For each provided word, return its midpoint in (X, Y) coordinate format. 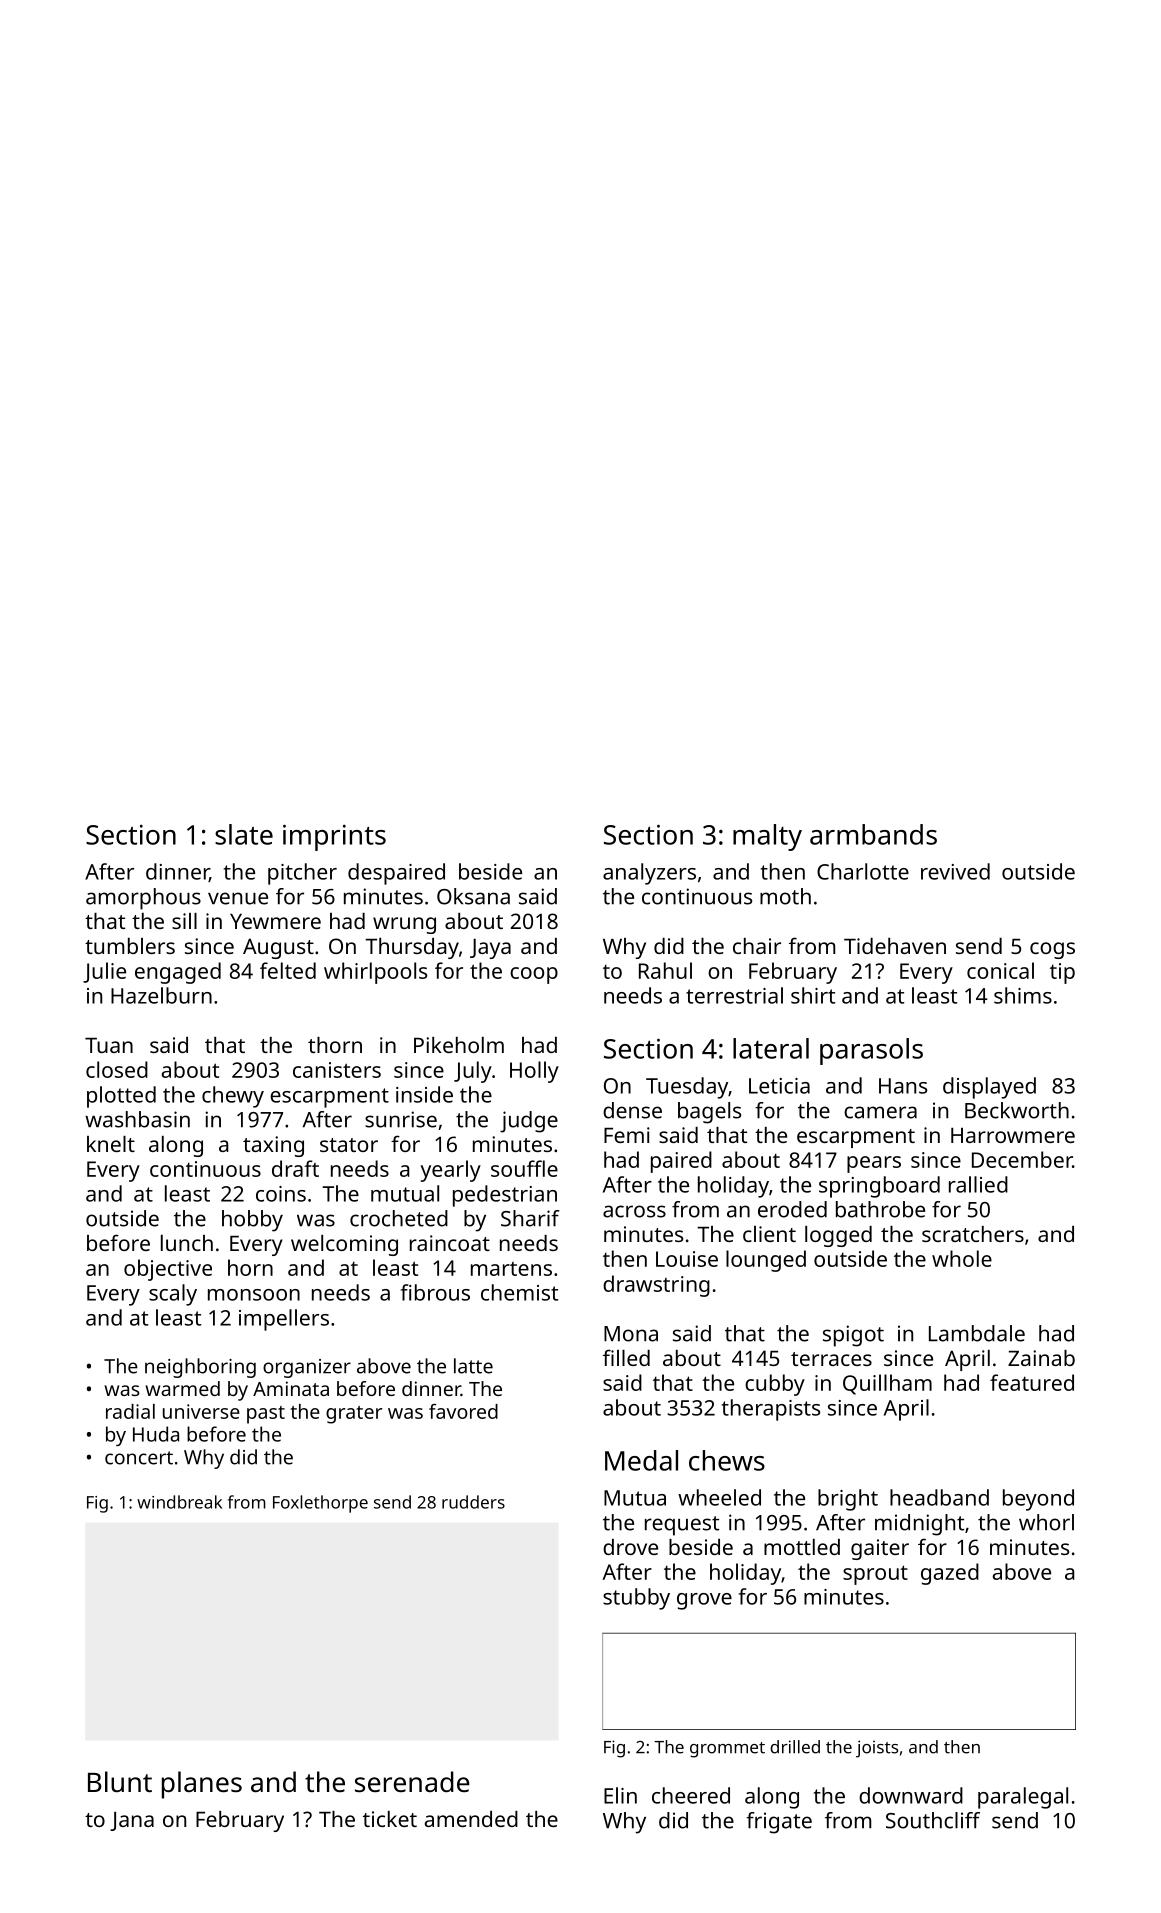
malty (767, 837)
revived (955, 871)
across (634, 1211)
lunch (187, 1243)
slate (244, 834)
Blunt (120, 1781)
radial (130, 1411)
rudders (473, 1502)
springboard (879, 1187)
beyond (1038, 1500)
